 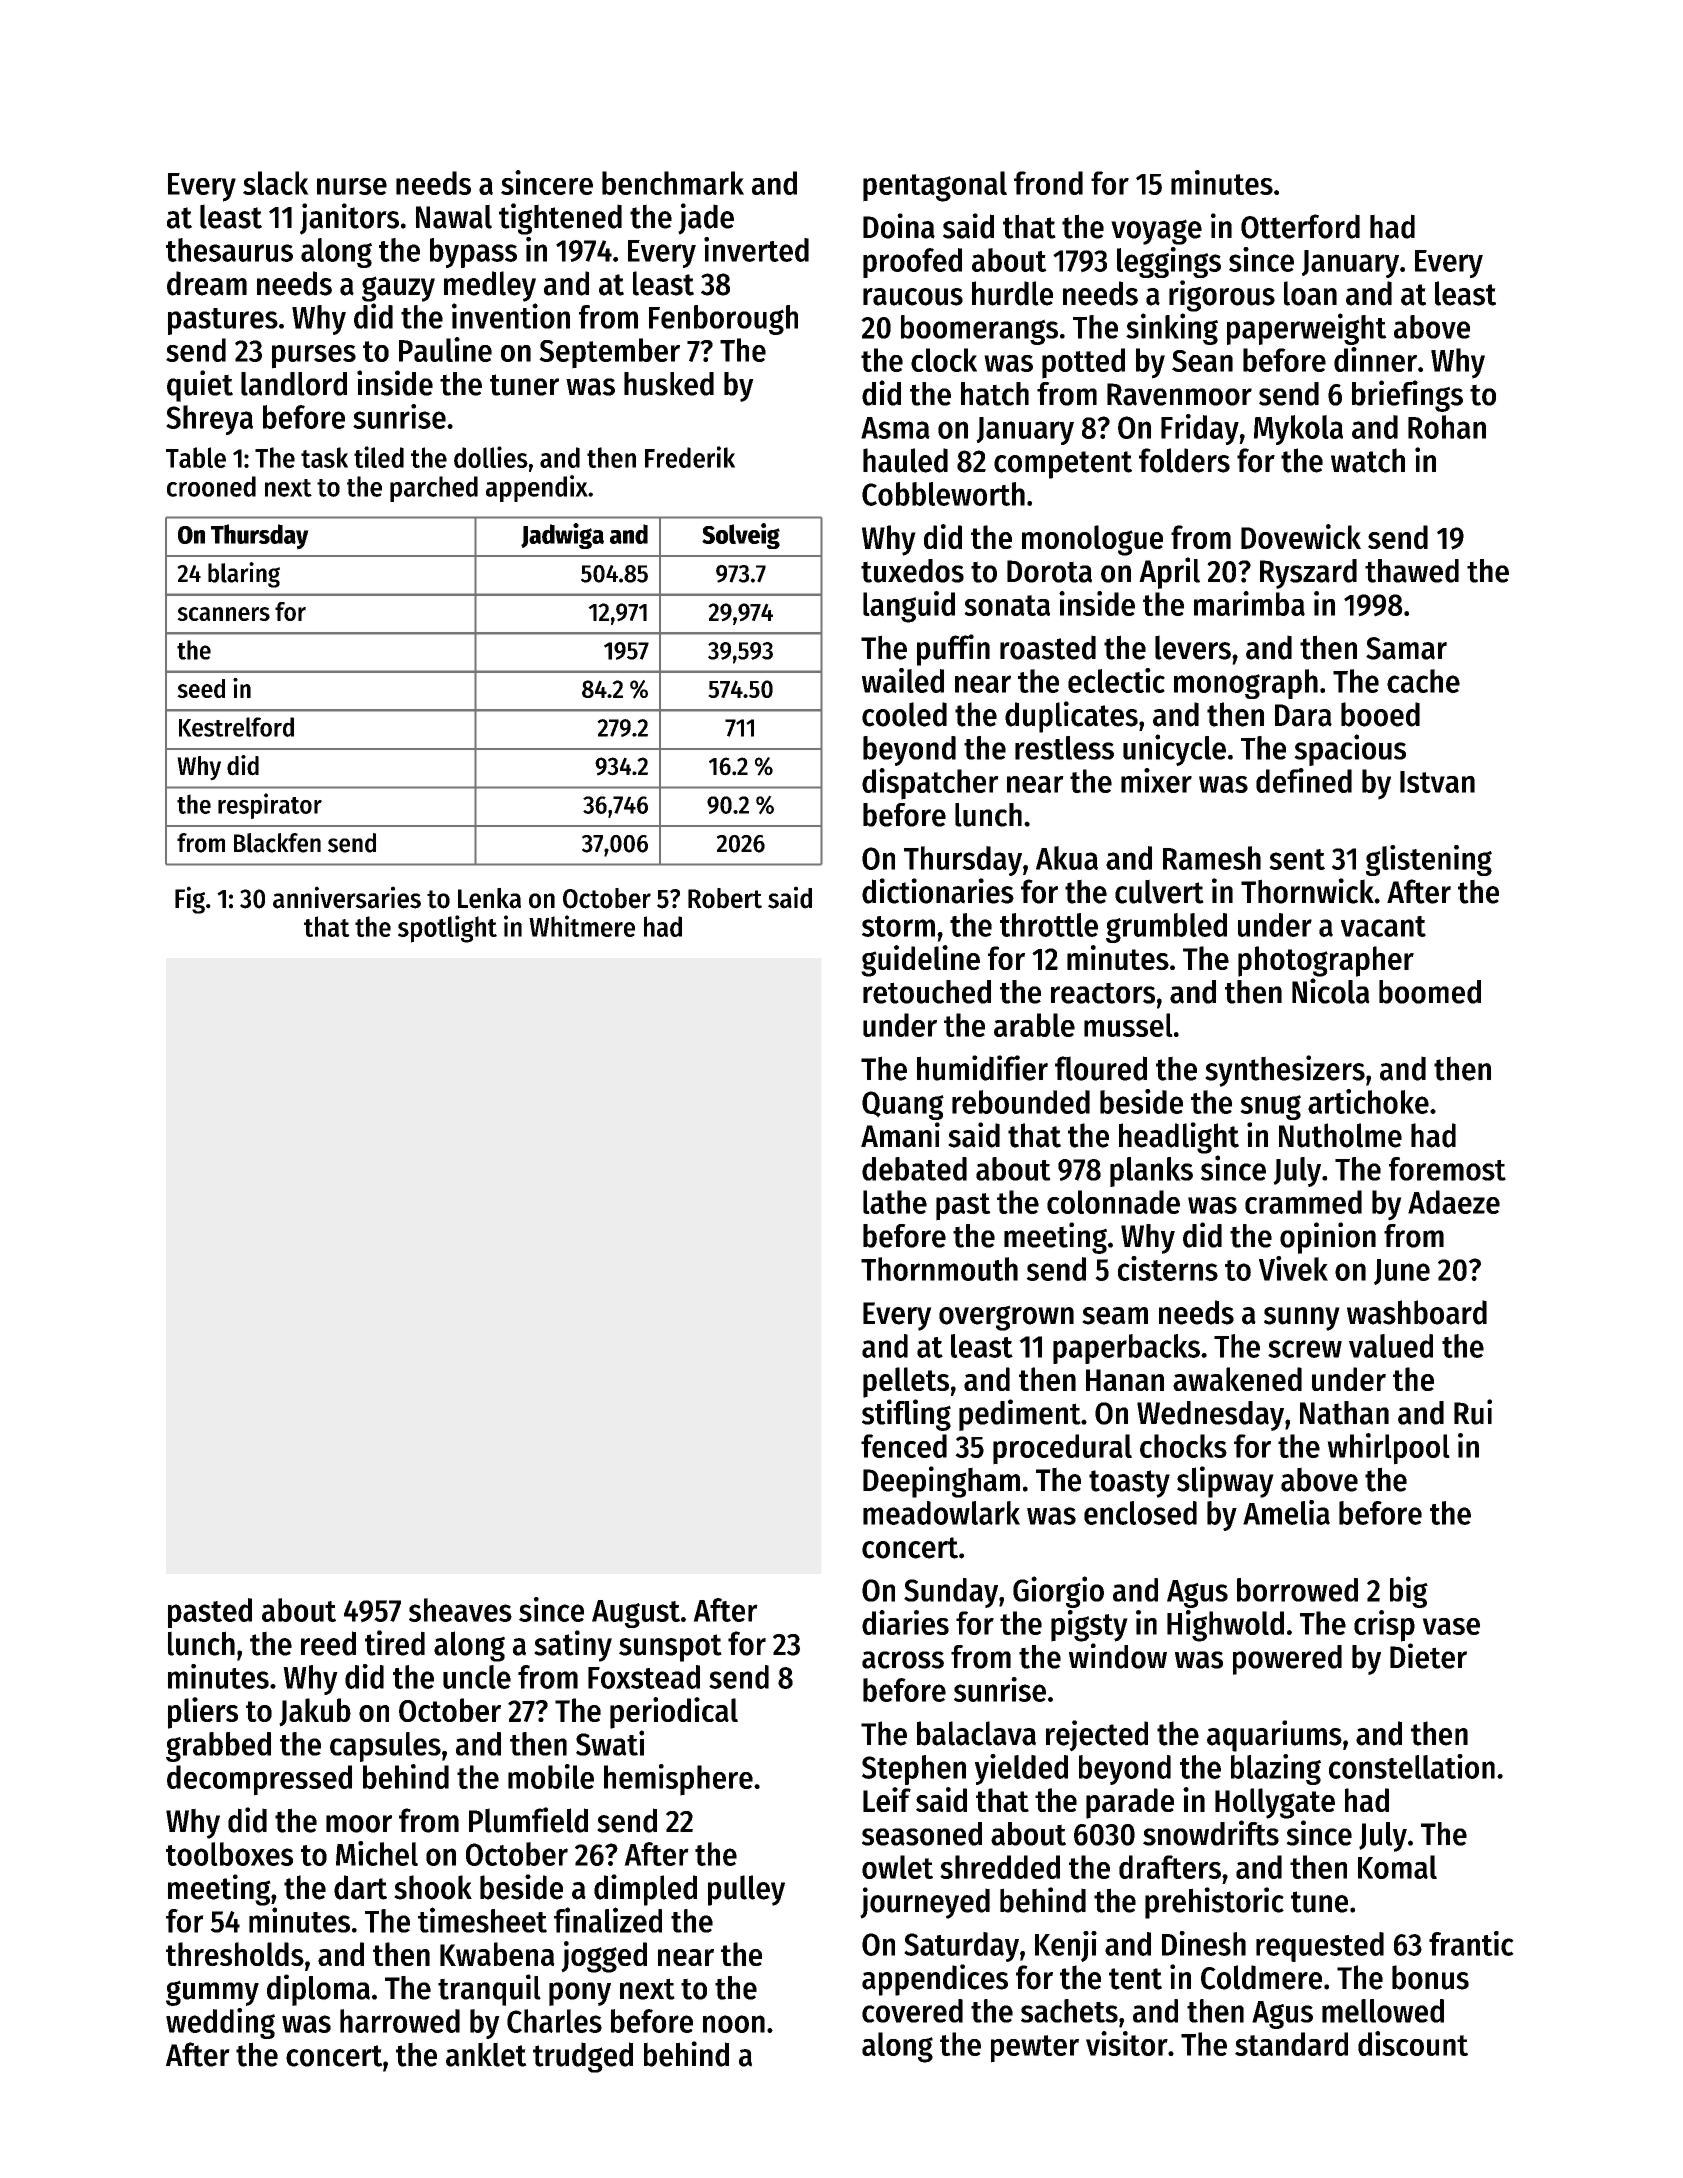 I want to click on Cobbleworth, so click(x=943, y=494).
